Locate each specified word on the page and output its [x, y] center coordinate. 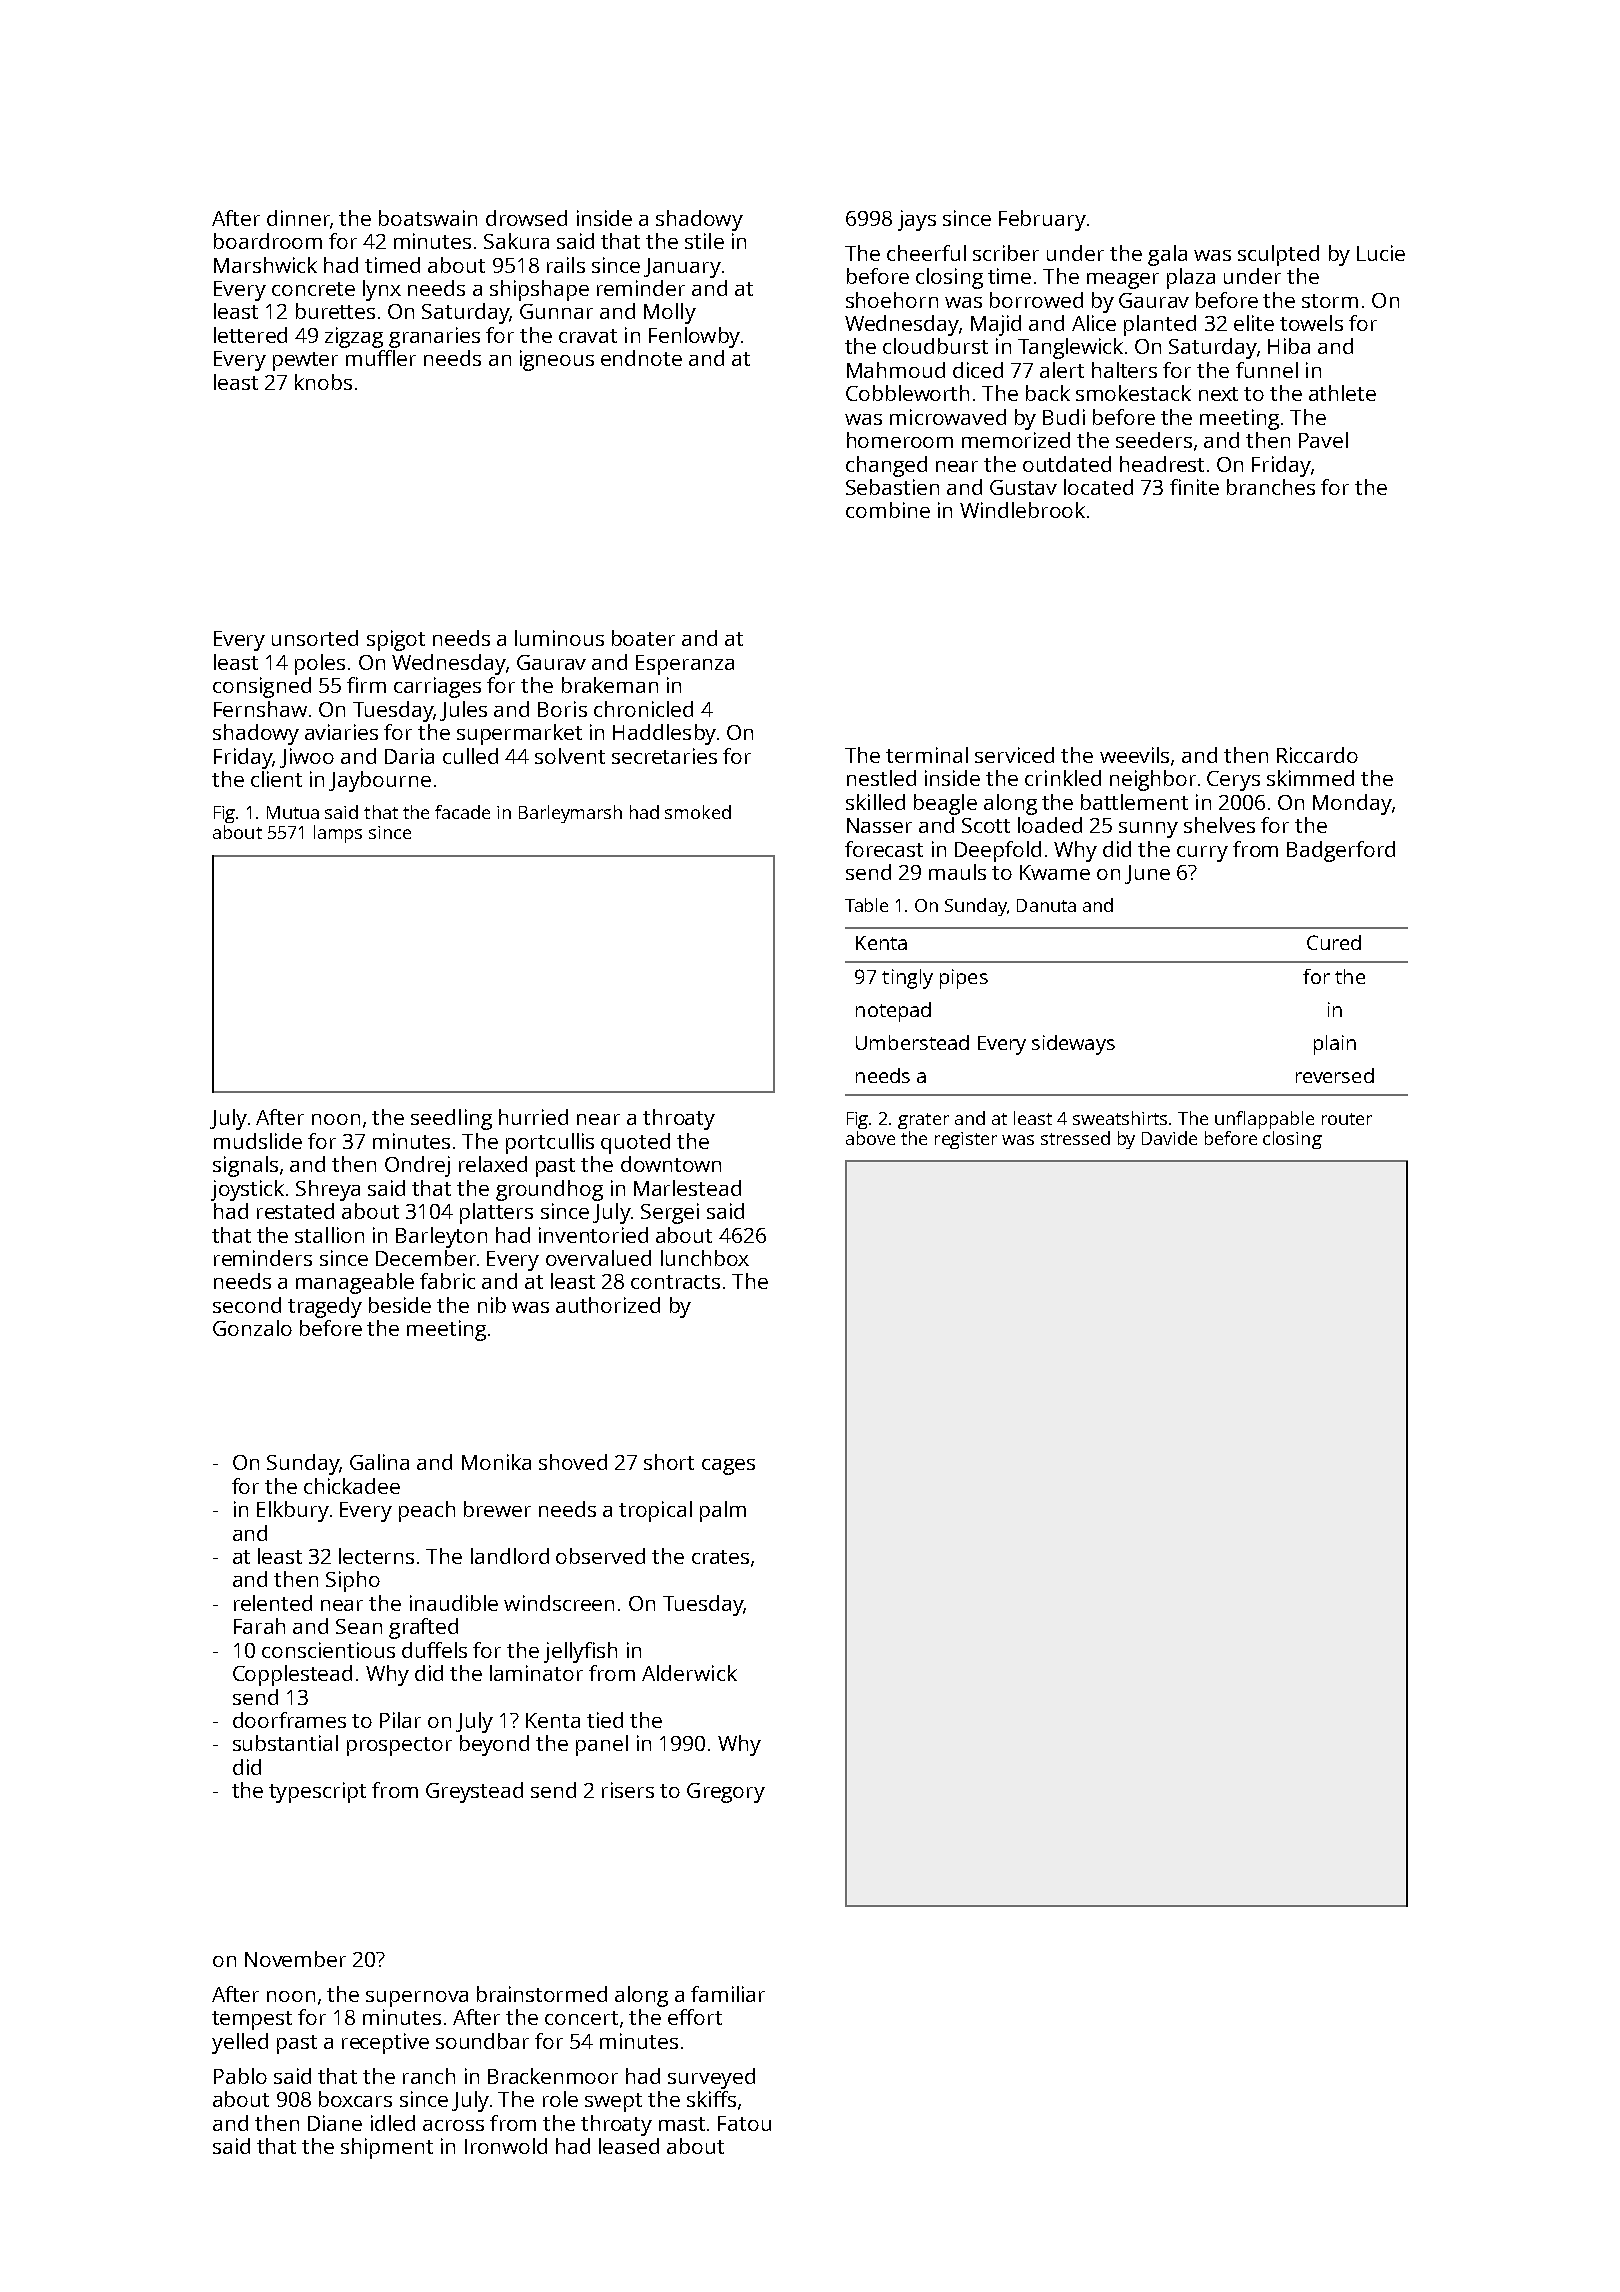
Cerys [1233, 781]
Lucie [1381, 253]
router [1347, 1119]
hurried [533, 1117]
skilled [875, 802]
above [870, 1138]
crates [720, 1557]
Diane [335, 2123]
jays [917, 220]
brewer [497, 1509]
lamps [338, 834]
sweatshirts [1120, 1118]
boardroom [268, 241]
